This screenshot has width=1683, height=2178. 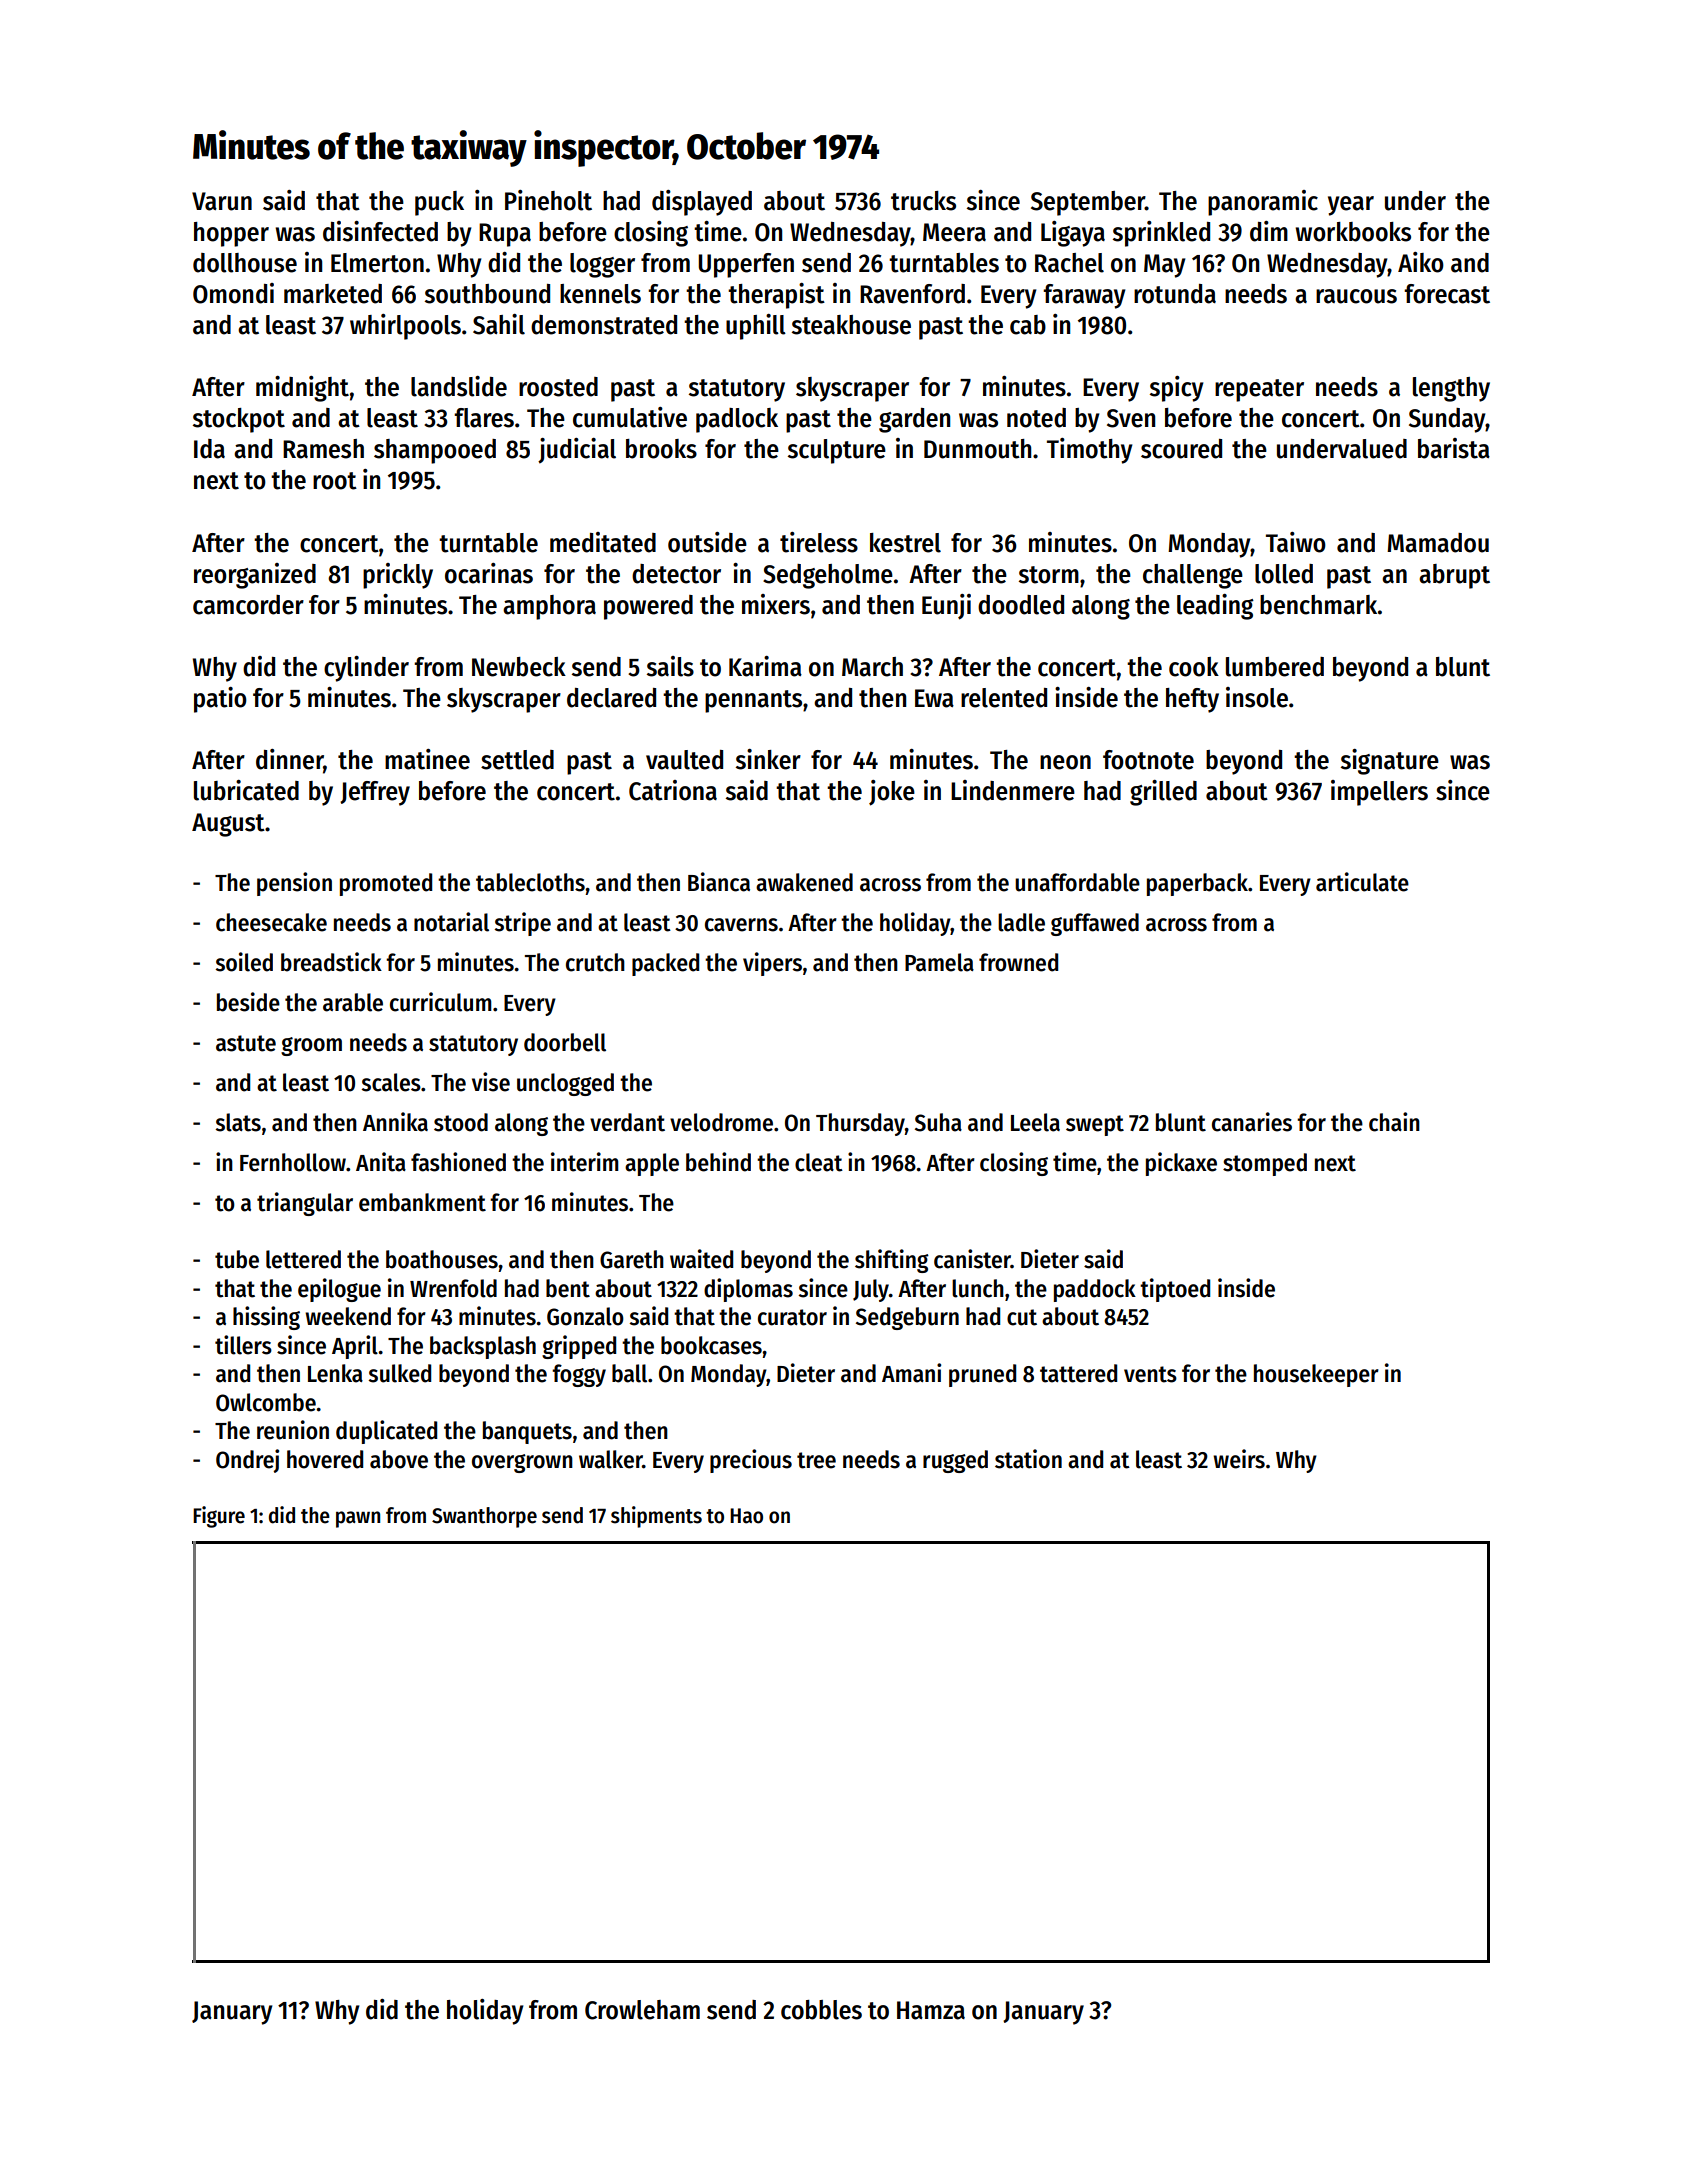 What do you see at coordinates (1259, 390) in the screenshot?
I see `repeater` at bounding box center [1259, 390].
